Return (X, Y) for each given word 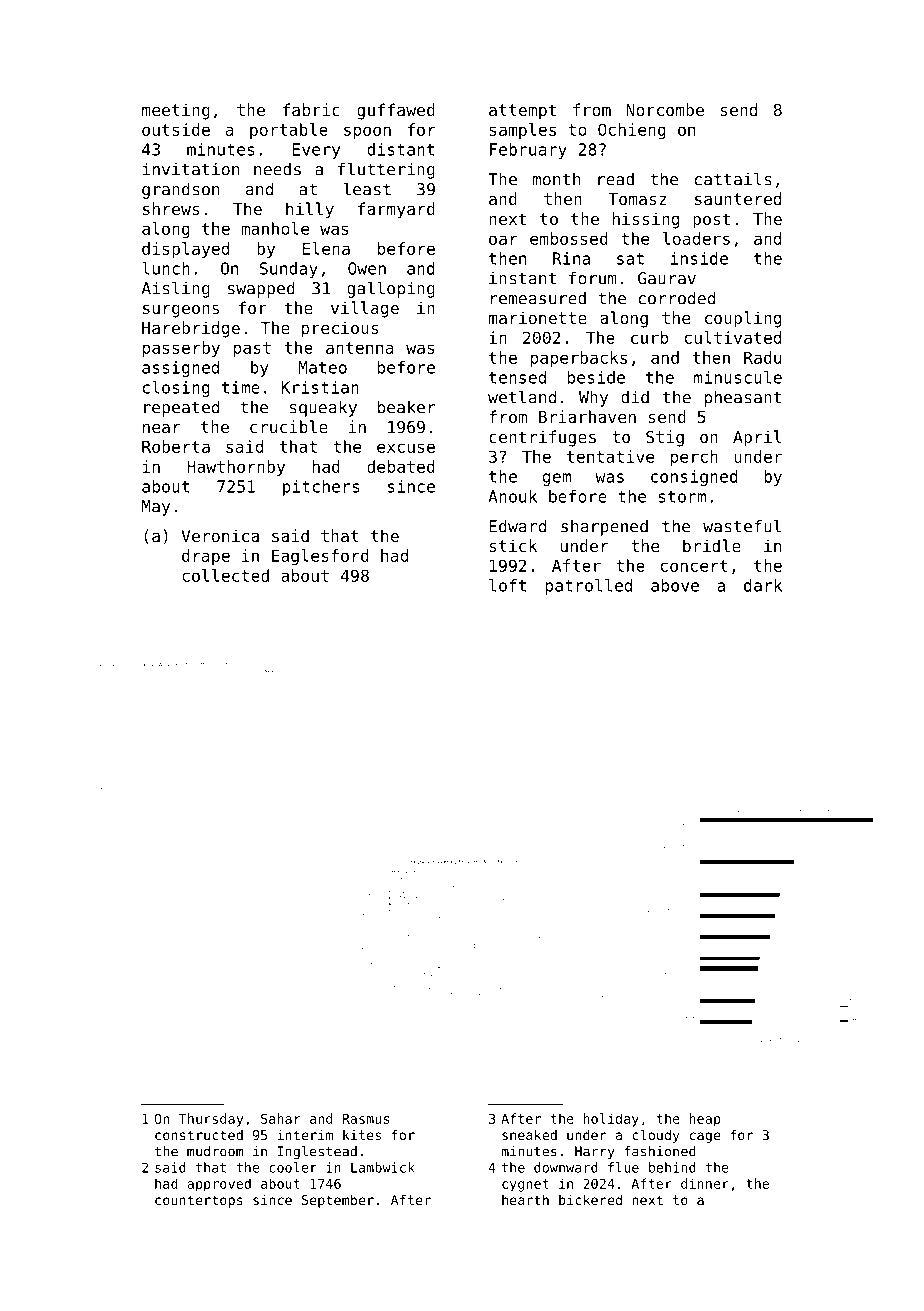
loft (507, 585)
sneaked (529, 1134)
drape (206, 557)
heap (705, 1120)
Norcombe (665, 109)
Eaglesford (320, 557)
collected (225, 575)
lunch (166, 268)
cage (705, 1137)
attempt (522, 112)
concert (694, 566)
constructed (199, 1135)
